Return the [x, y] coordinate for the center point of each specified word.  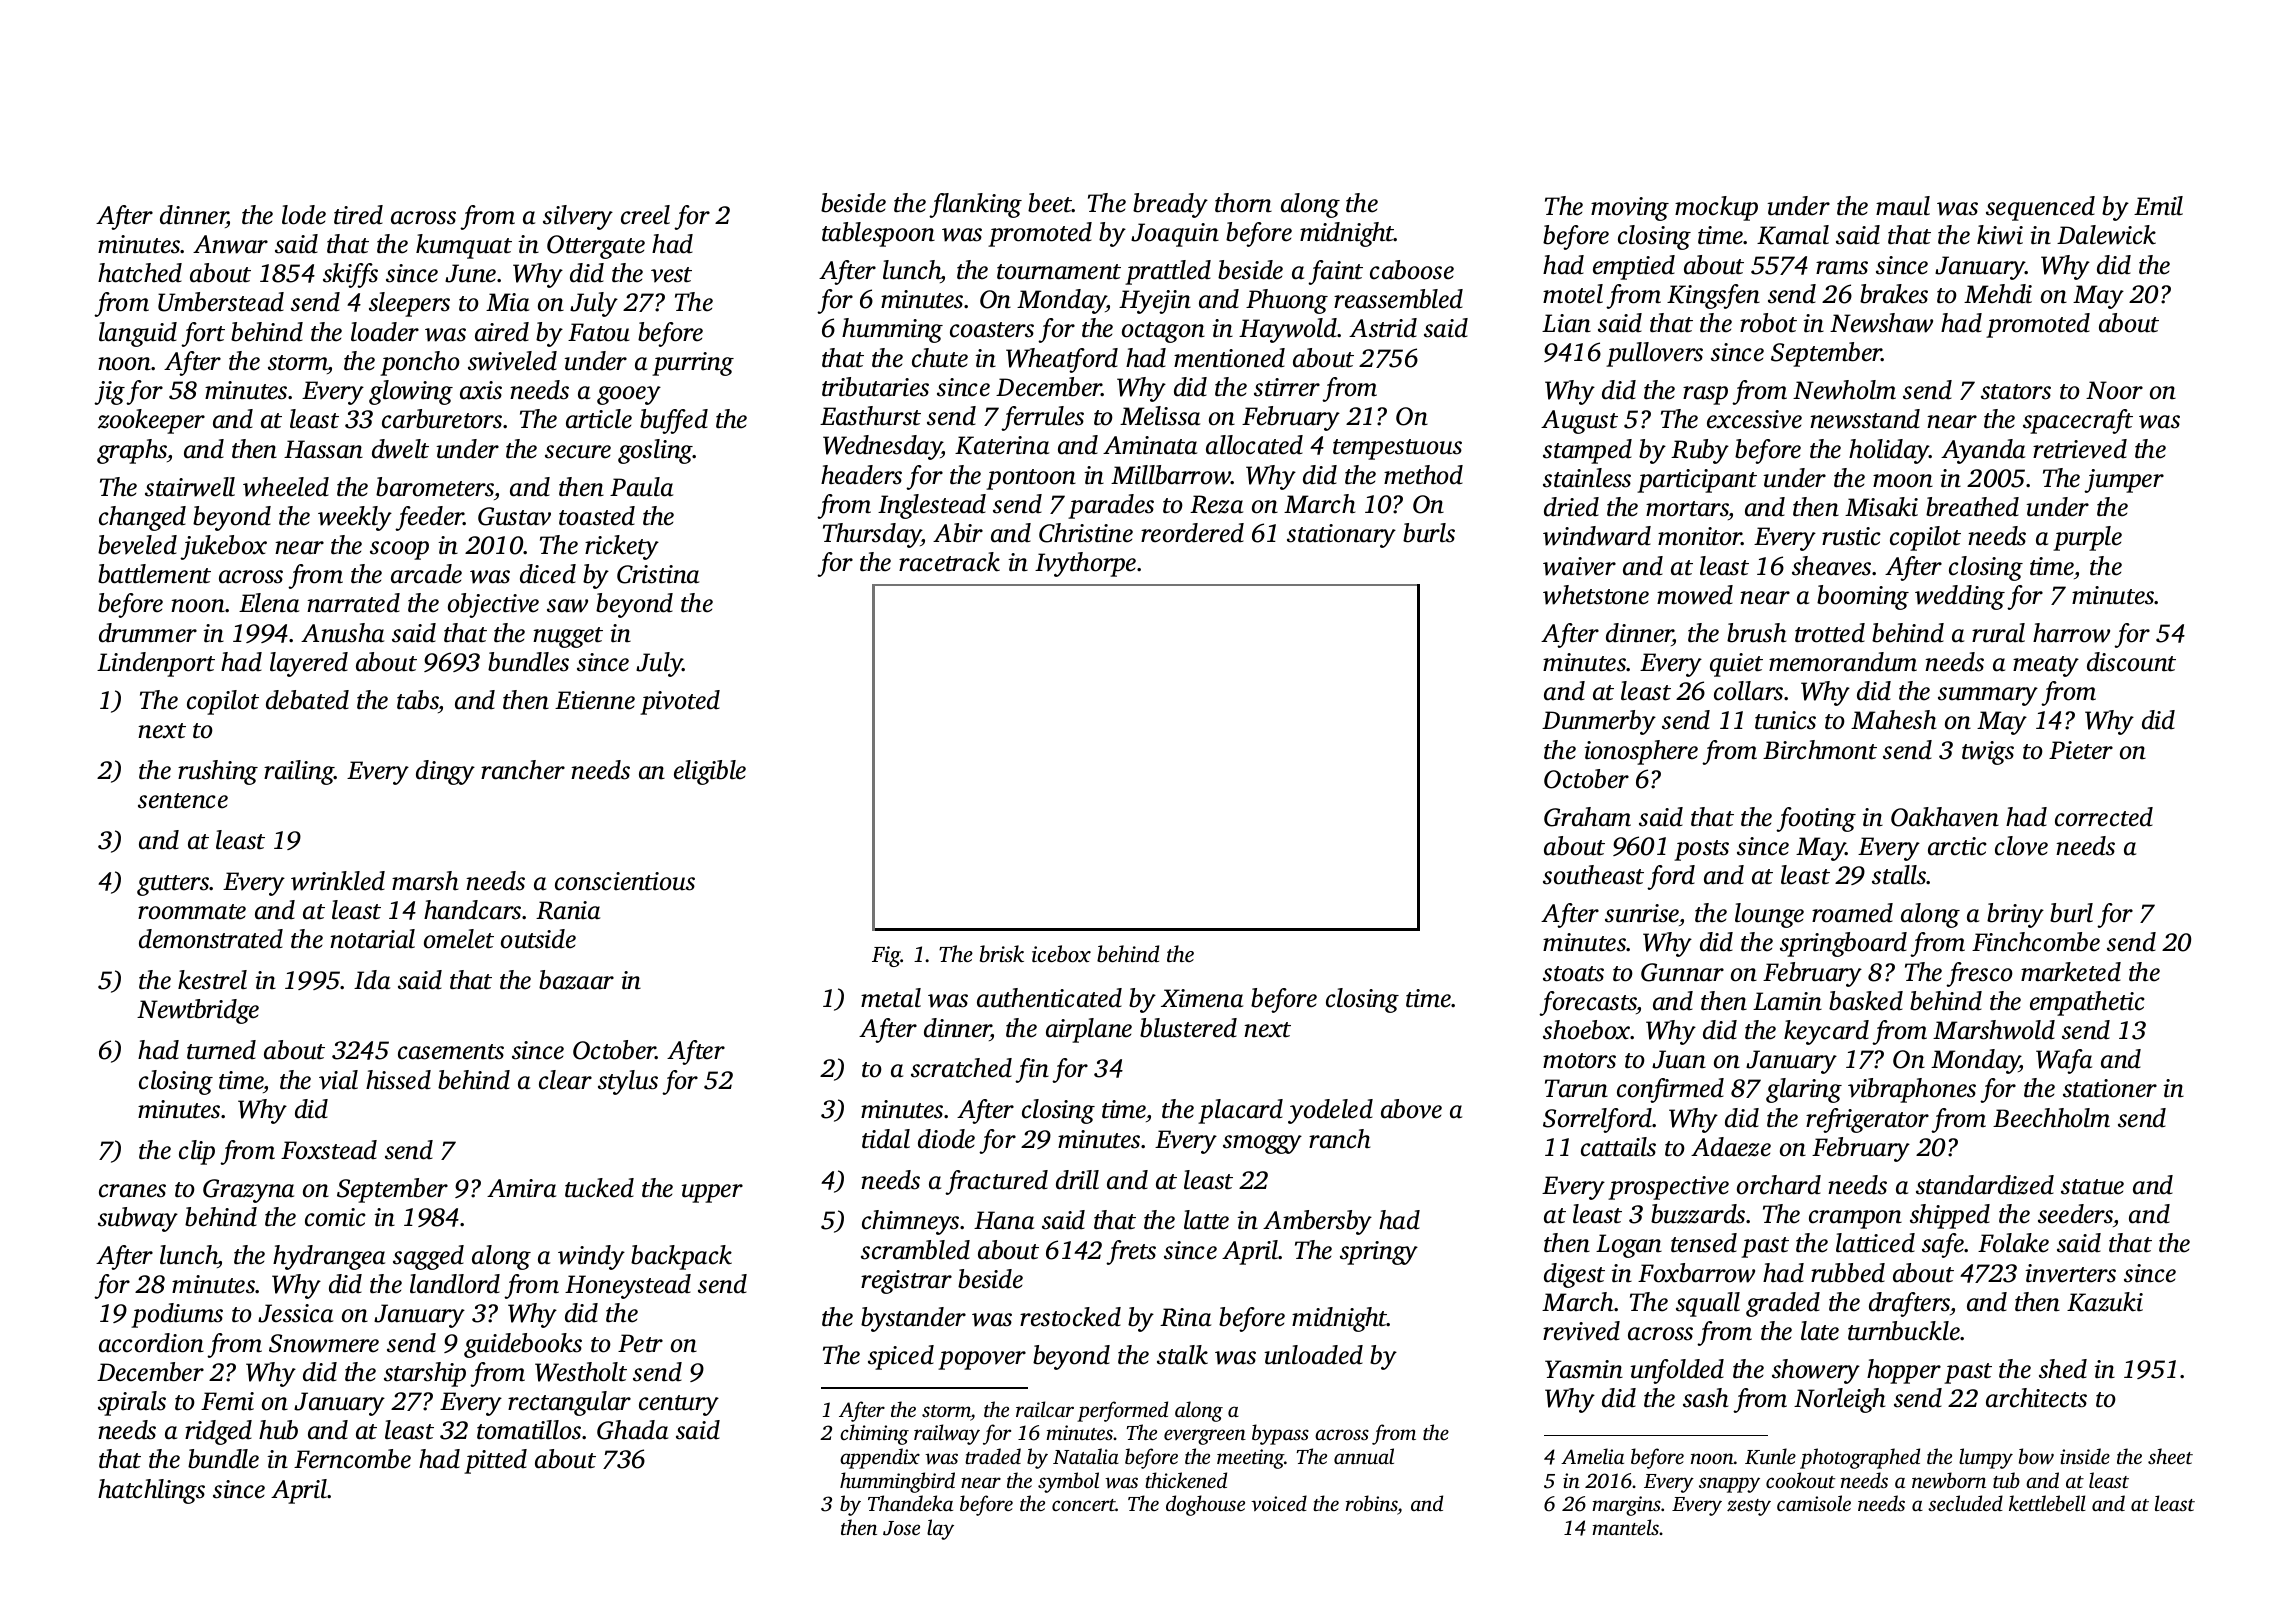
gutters [173, 885]
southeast [1593, 875]
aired [502, 332]
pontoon [1031, 479]
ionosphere [1641, 752]
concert [1084, 1505]
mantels [1625, 1527]
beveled [137, 545]
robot [1768, 323]
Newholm [1844, 390]
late [1820, 1331]
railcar [1045, 1409]
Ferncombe [352, 1459]
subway [138, 1219]
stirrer [1287, 387]
